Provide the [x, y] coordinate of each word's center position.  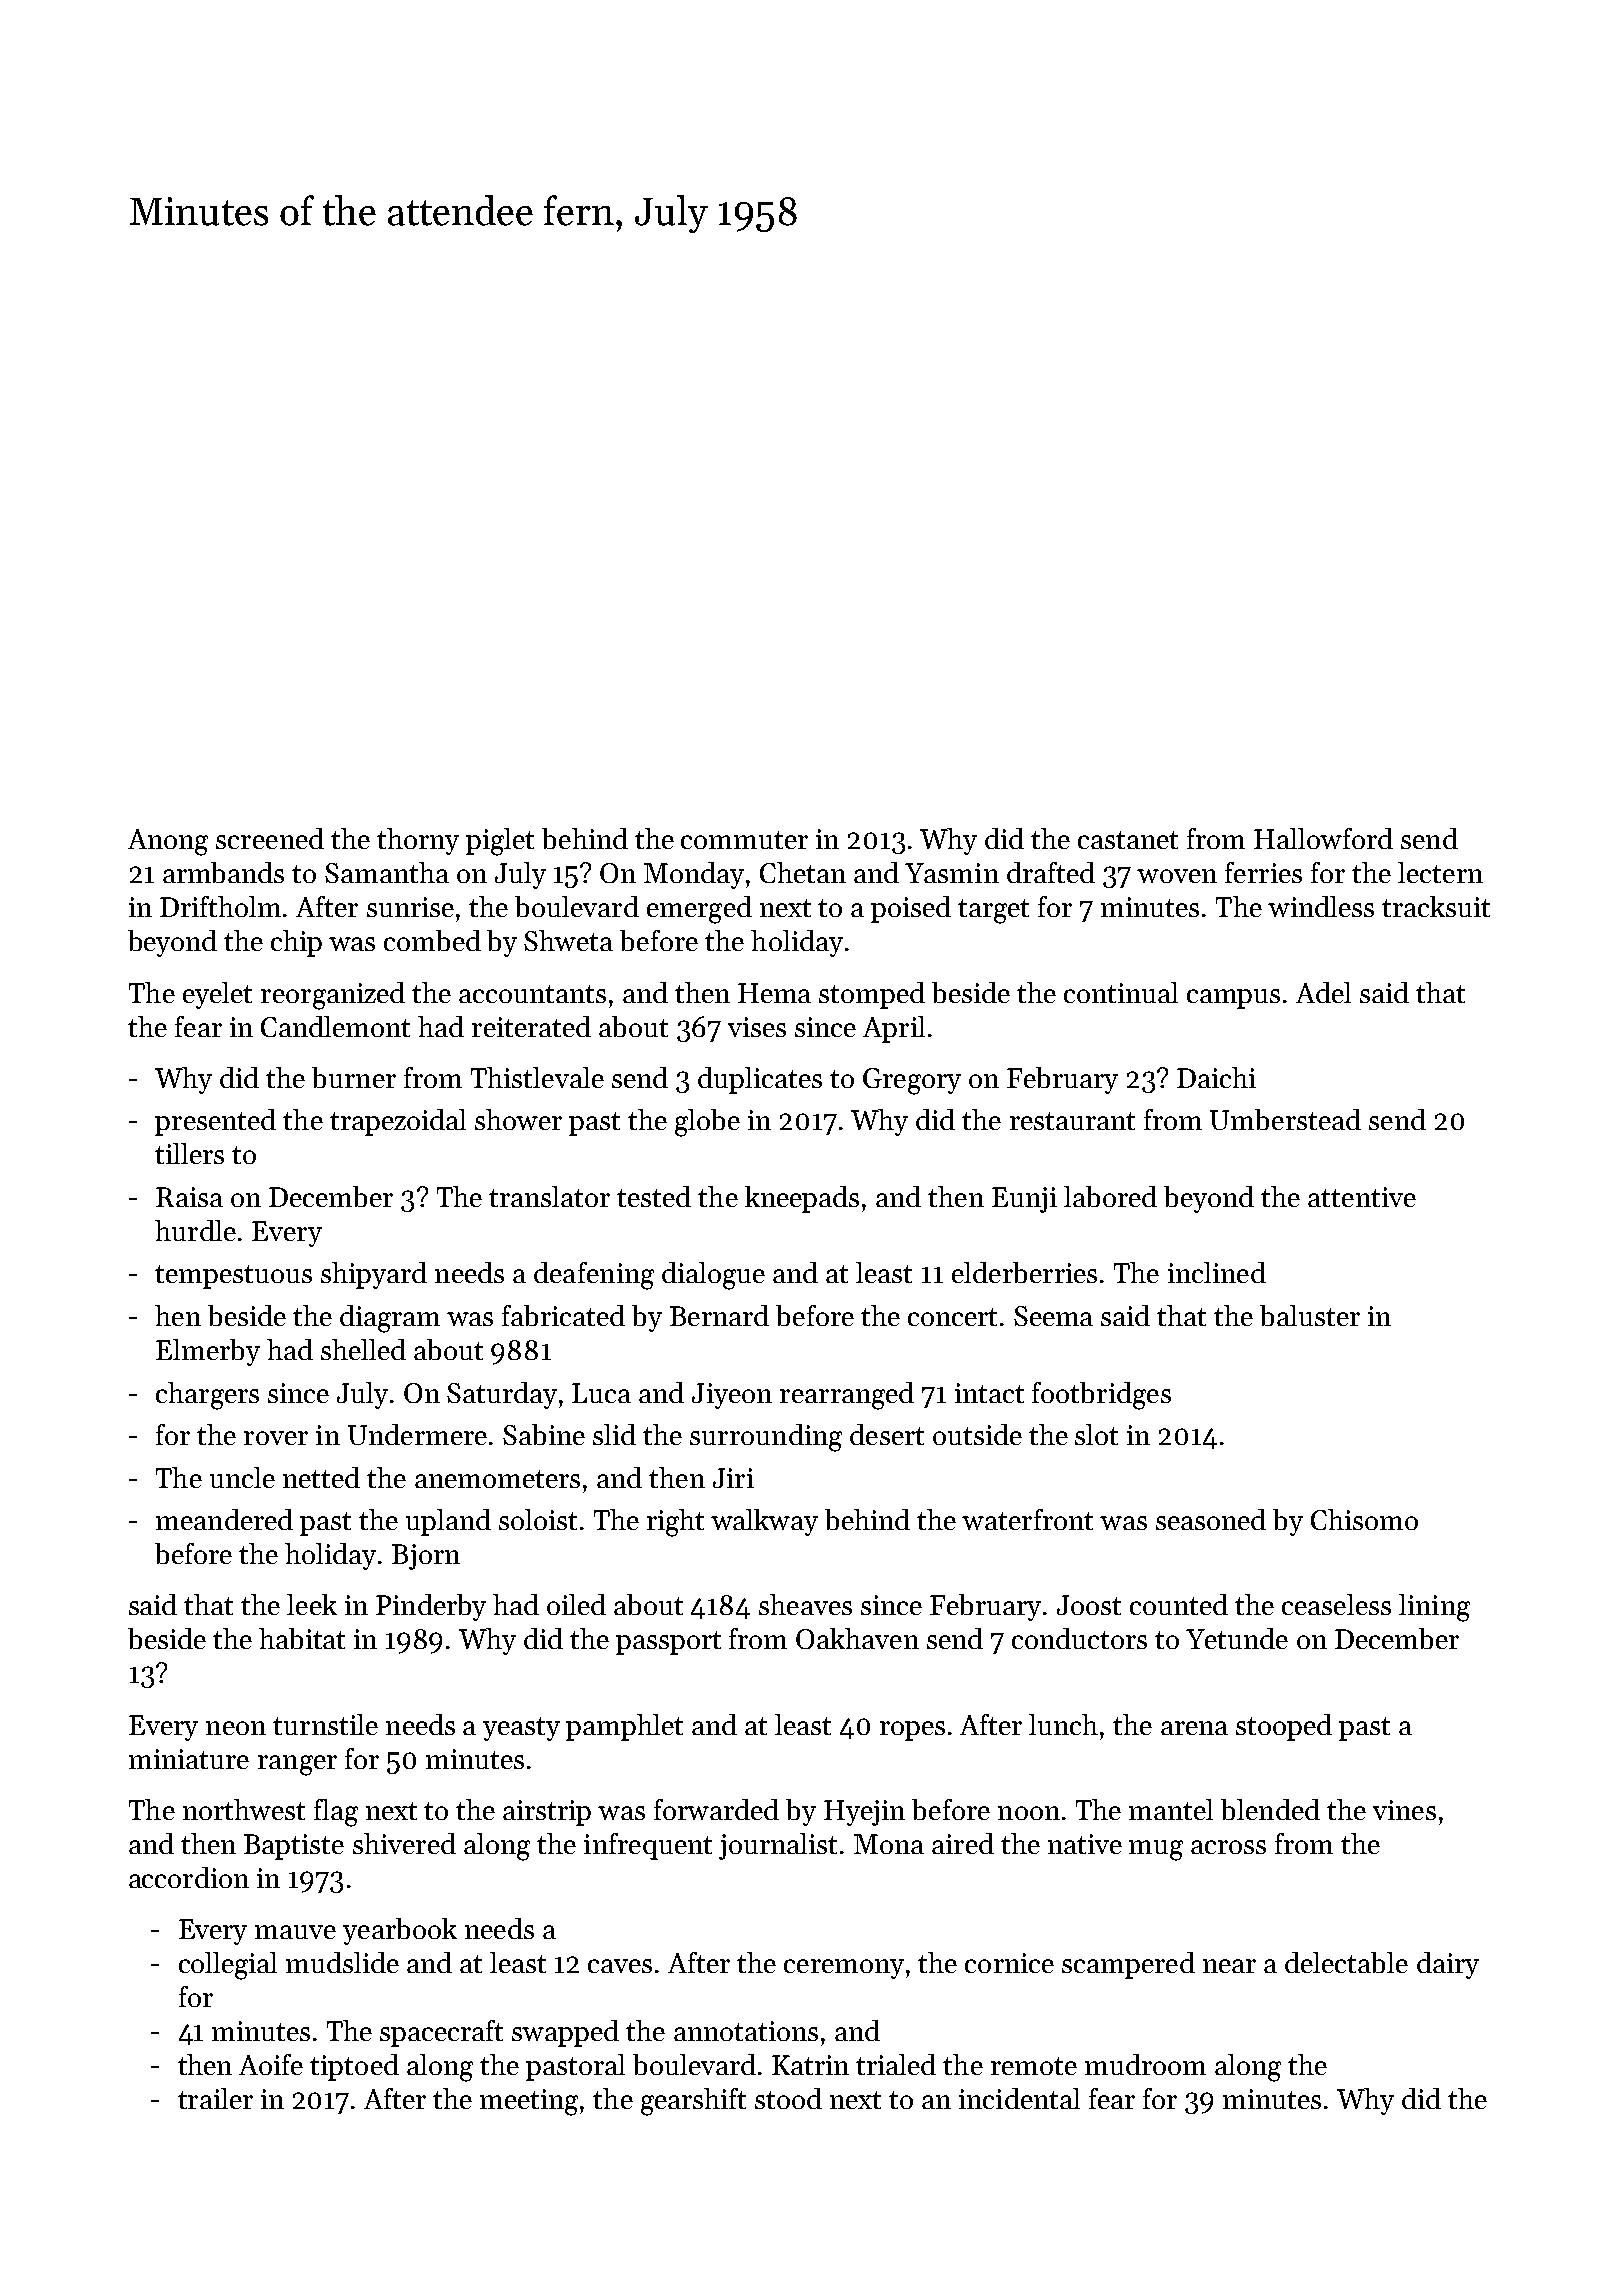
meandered [224, 1519]
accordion [189, 1877]
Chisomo [1364, 1519]
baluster [1310, 1315]
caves [620, 1966]
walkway [764, 1522]
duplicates [760, 1080]
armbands [223, 872]
